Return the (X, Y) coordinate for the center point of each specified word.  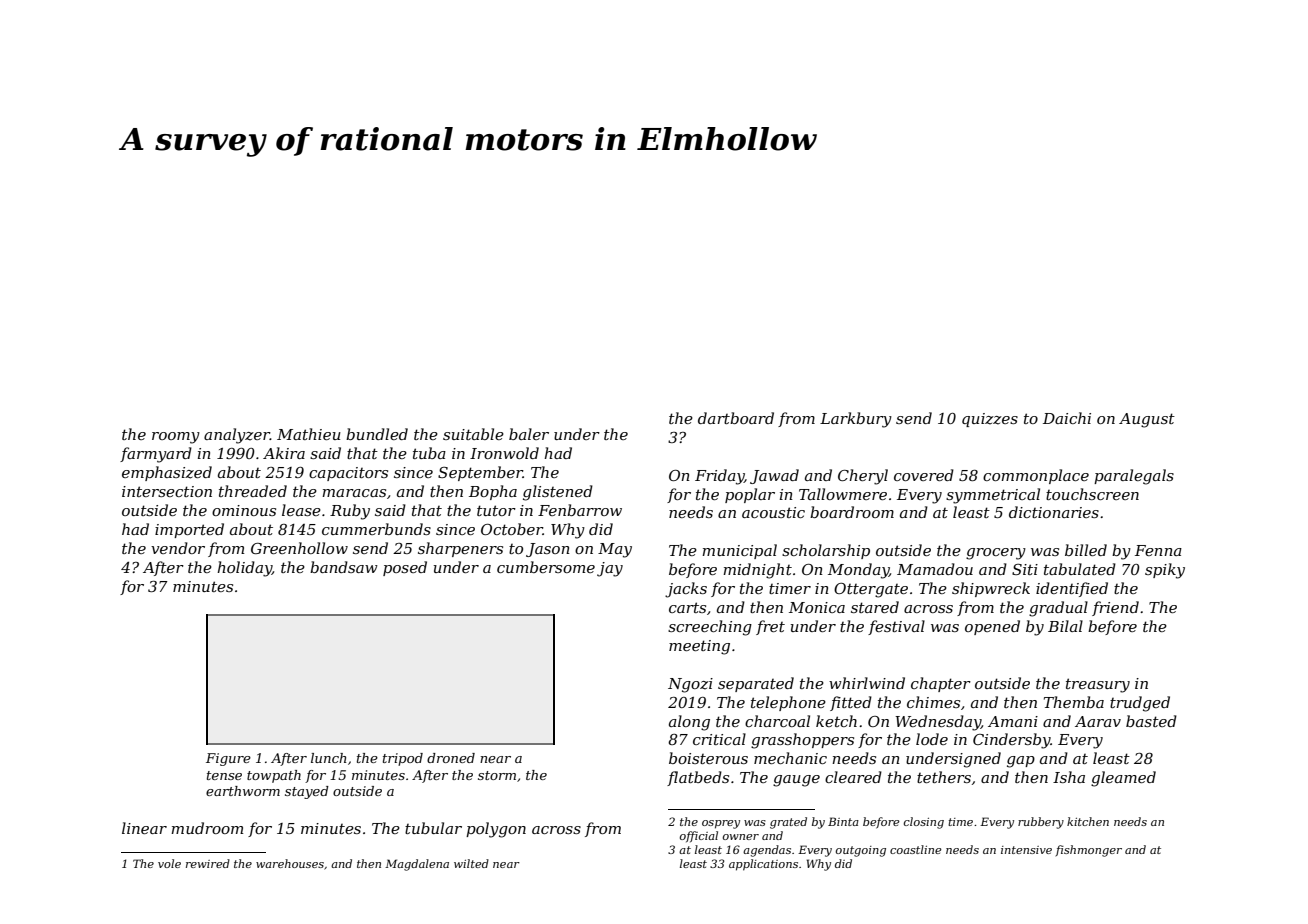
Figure (228, 759)
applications (763, 865)
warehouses (290, 863)
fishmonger (1089, 851)
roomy (176, 438)
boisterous (708, 758)
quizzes (990, 420)
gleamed (1123, 779)
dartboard (736, 418)
